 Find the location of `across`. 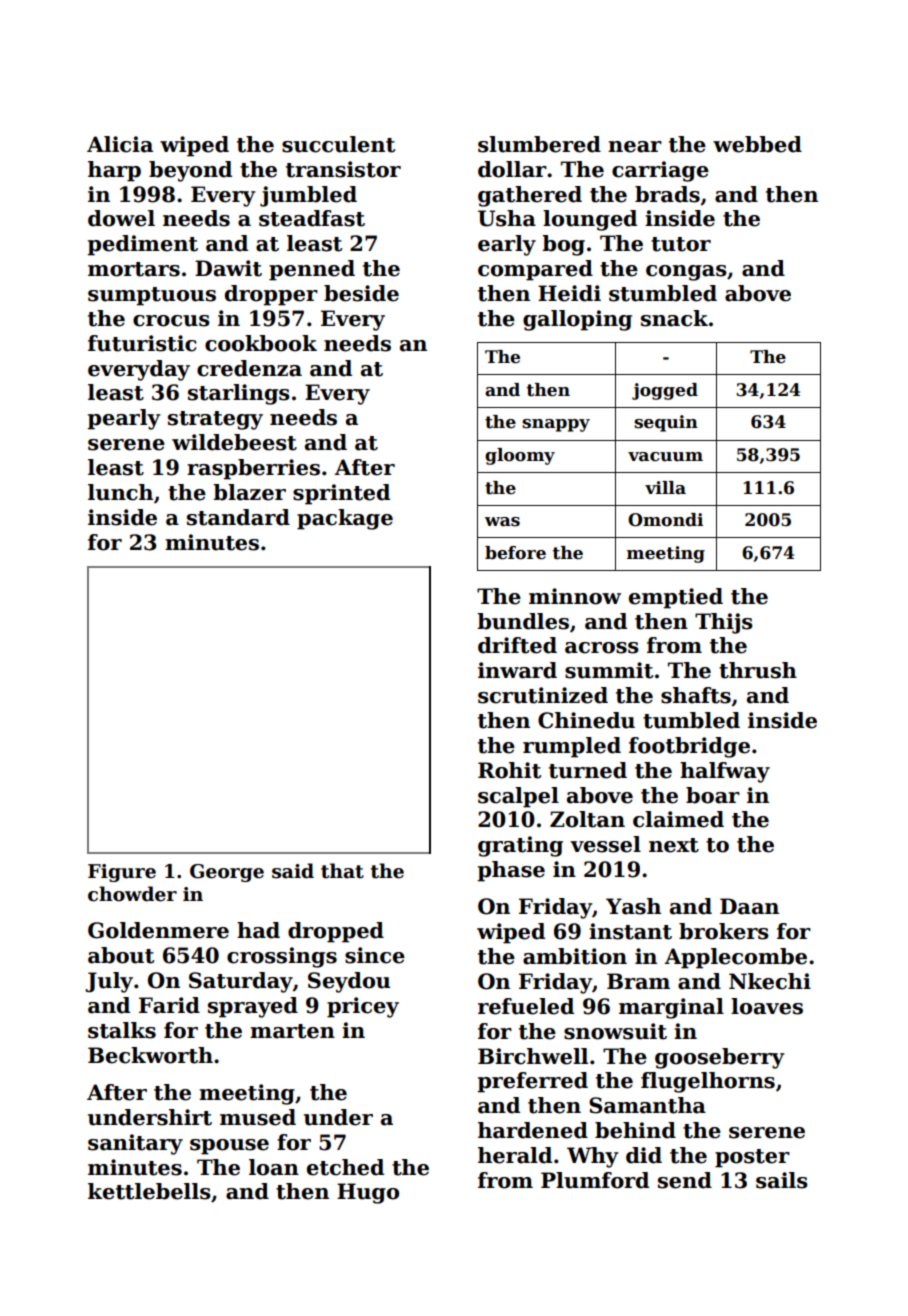

across is located at coordinates (602, 648).
